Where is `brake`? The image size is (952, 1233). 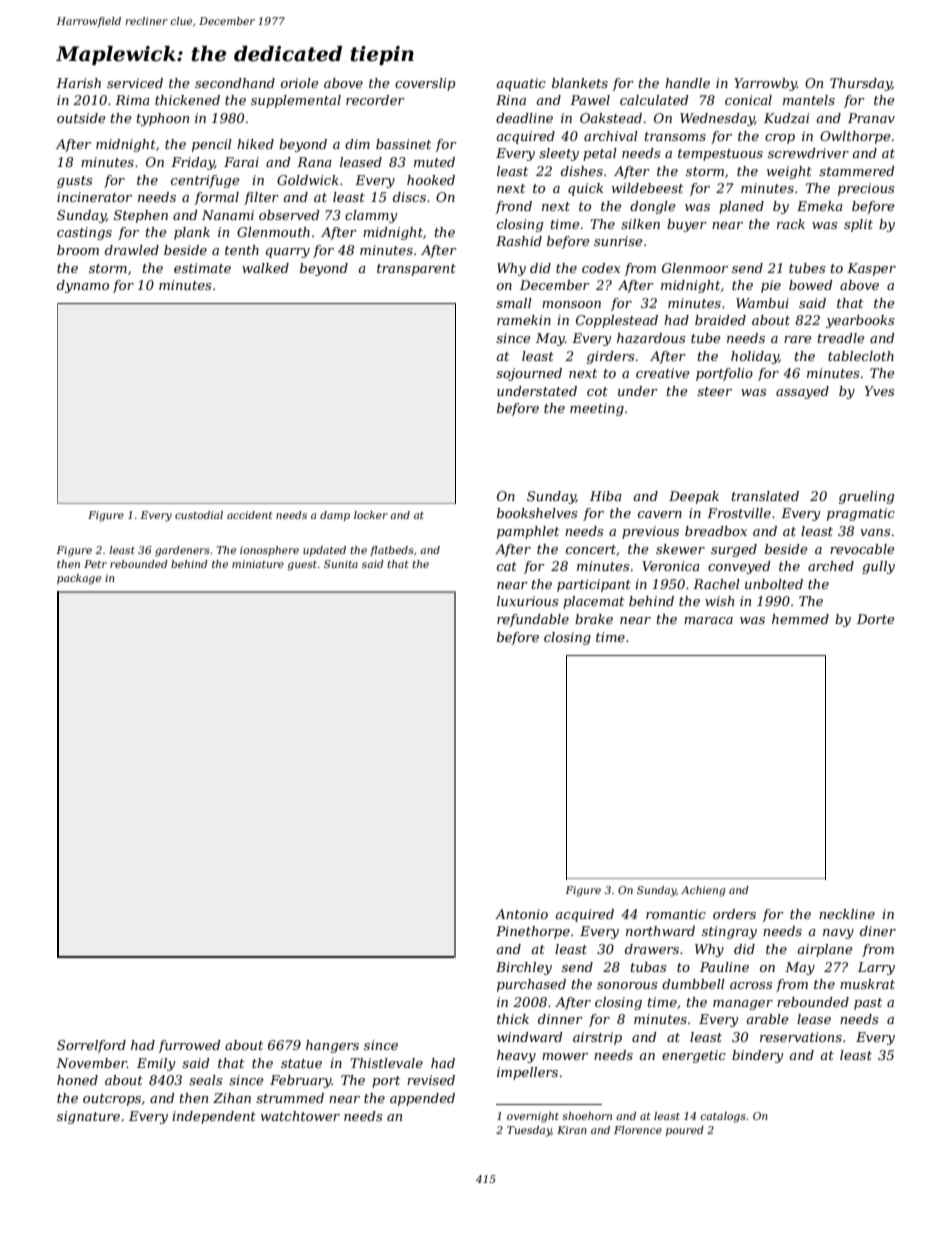 brake is located at coordinates (594, 619).
